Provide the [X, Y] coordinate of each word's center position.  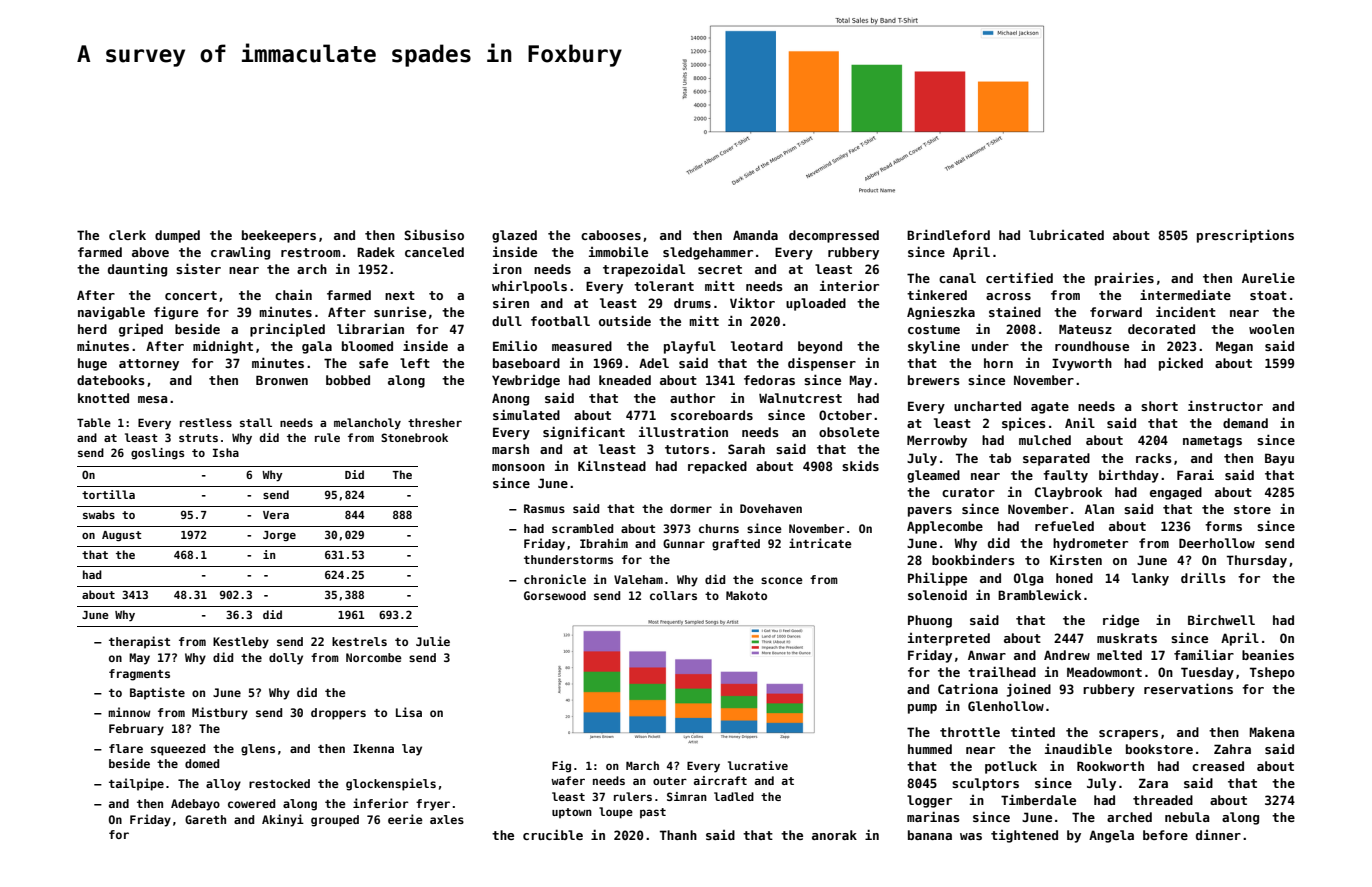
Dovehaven [771, 508]
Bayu [1279, 459]
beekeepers [279, 236]
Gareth [205, 819]
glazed [514, 236]
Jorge [279, 536]
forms [1223, 526]
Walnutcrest [800, 398]
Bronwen [282, 380]
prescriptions [1245, 236]
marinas [933, 816]
